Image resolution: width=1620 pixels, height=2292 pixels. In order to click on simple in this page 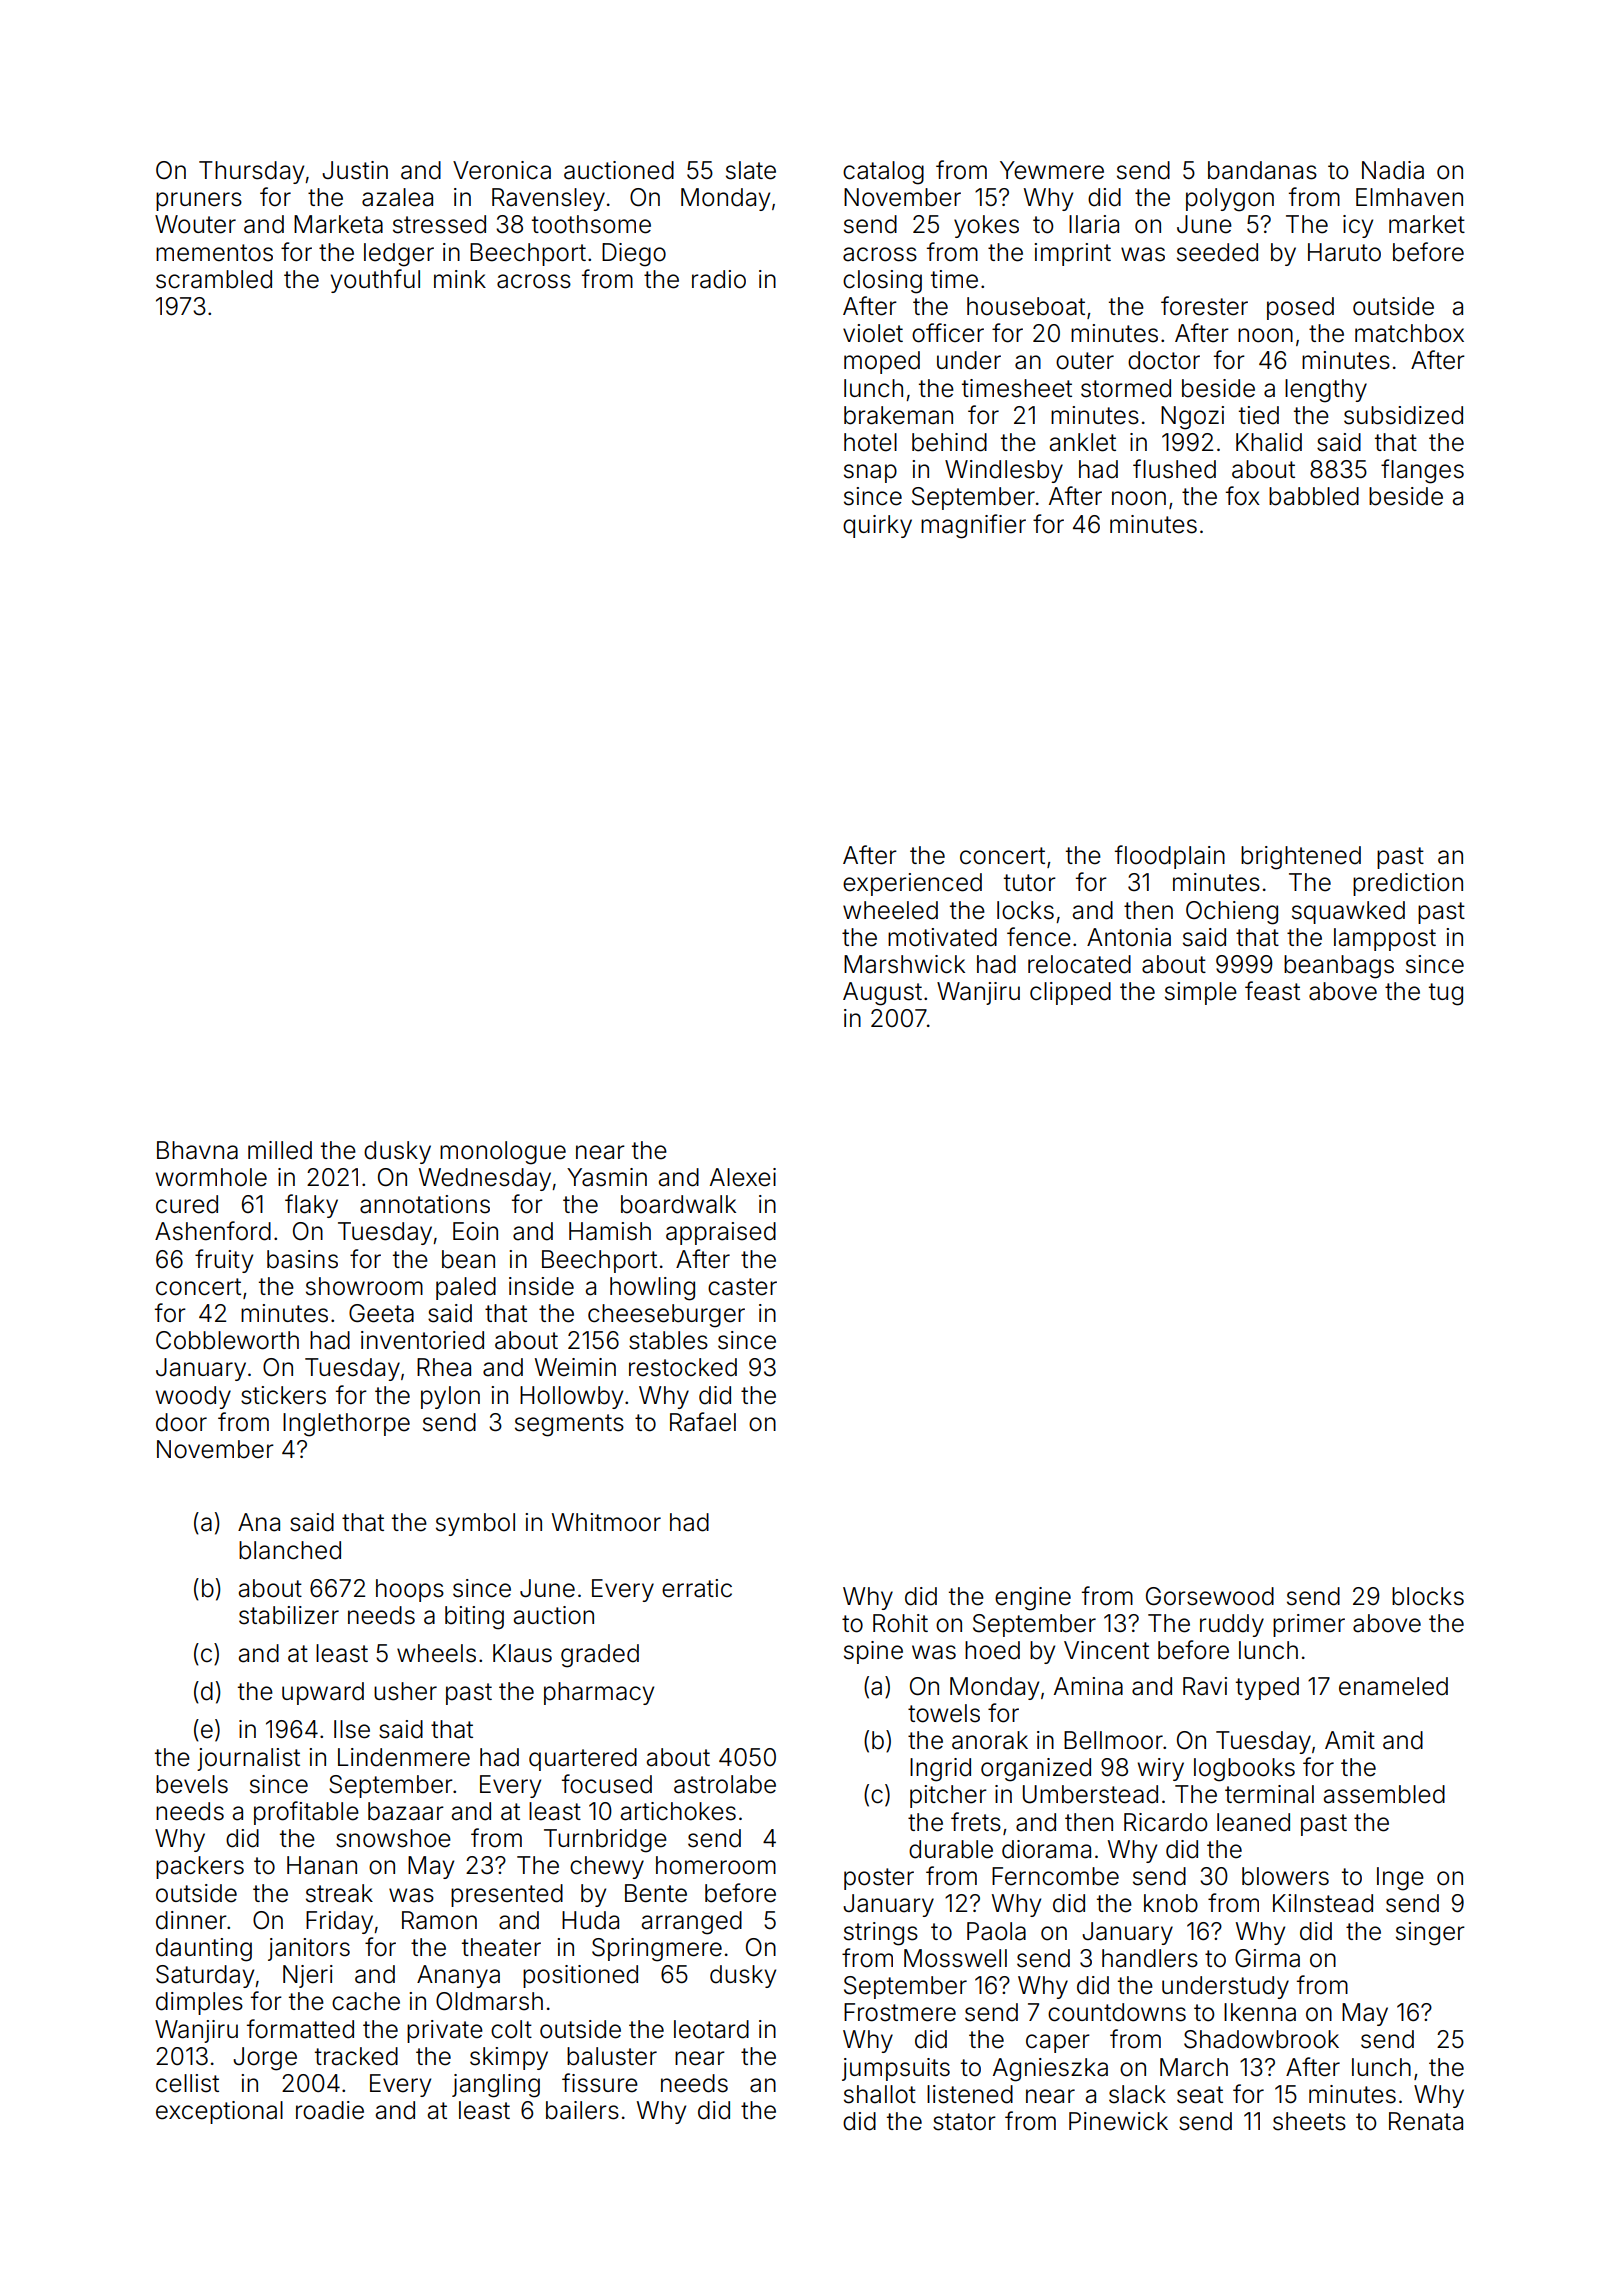, I will do `click(1201, 993)`.
